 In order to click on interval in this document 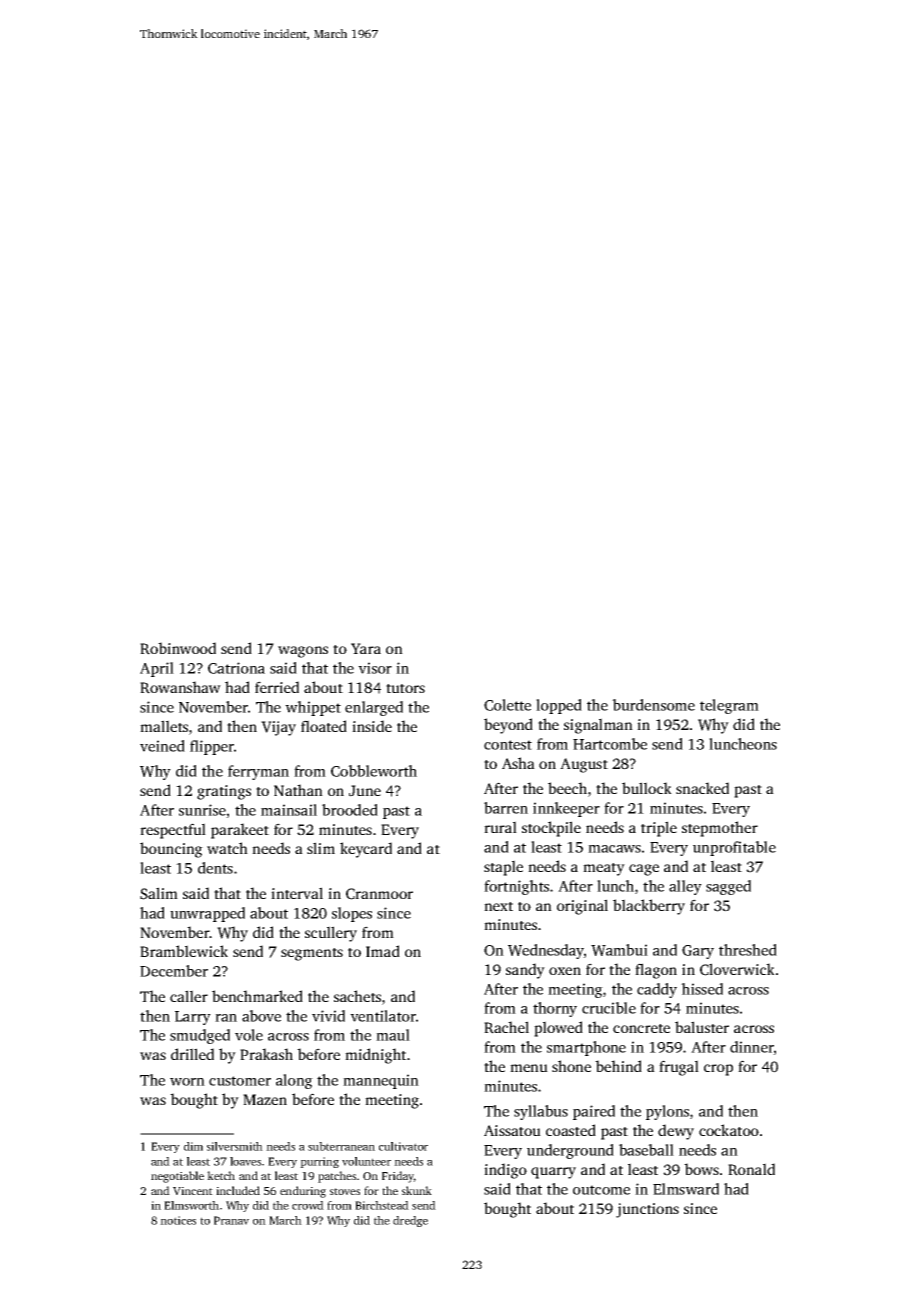, I will do `click(297, 893)`.
